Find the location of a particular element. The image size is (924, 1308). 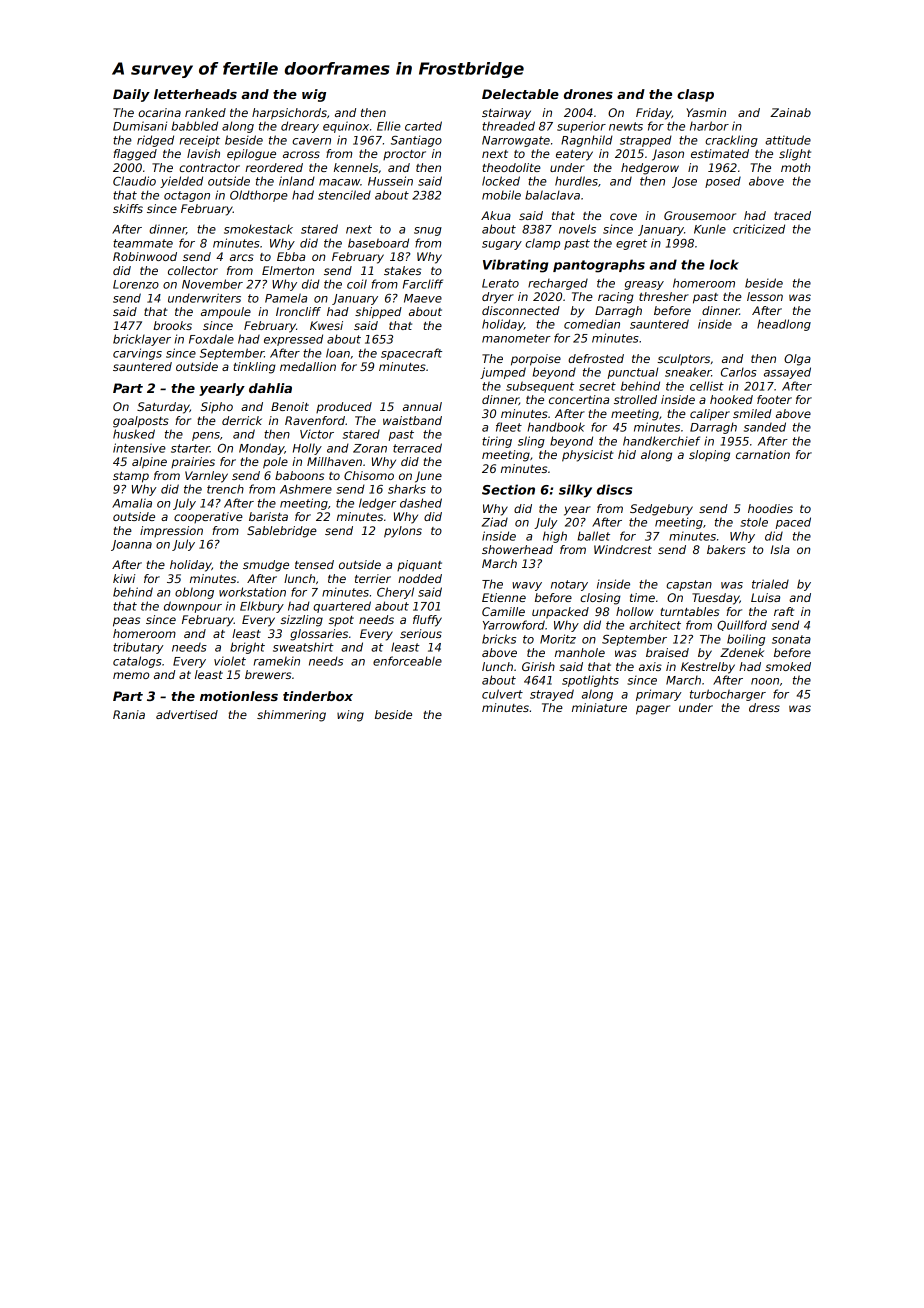

wing is located at coordinates (350, 716).
